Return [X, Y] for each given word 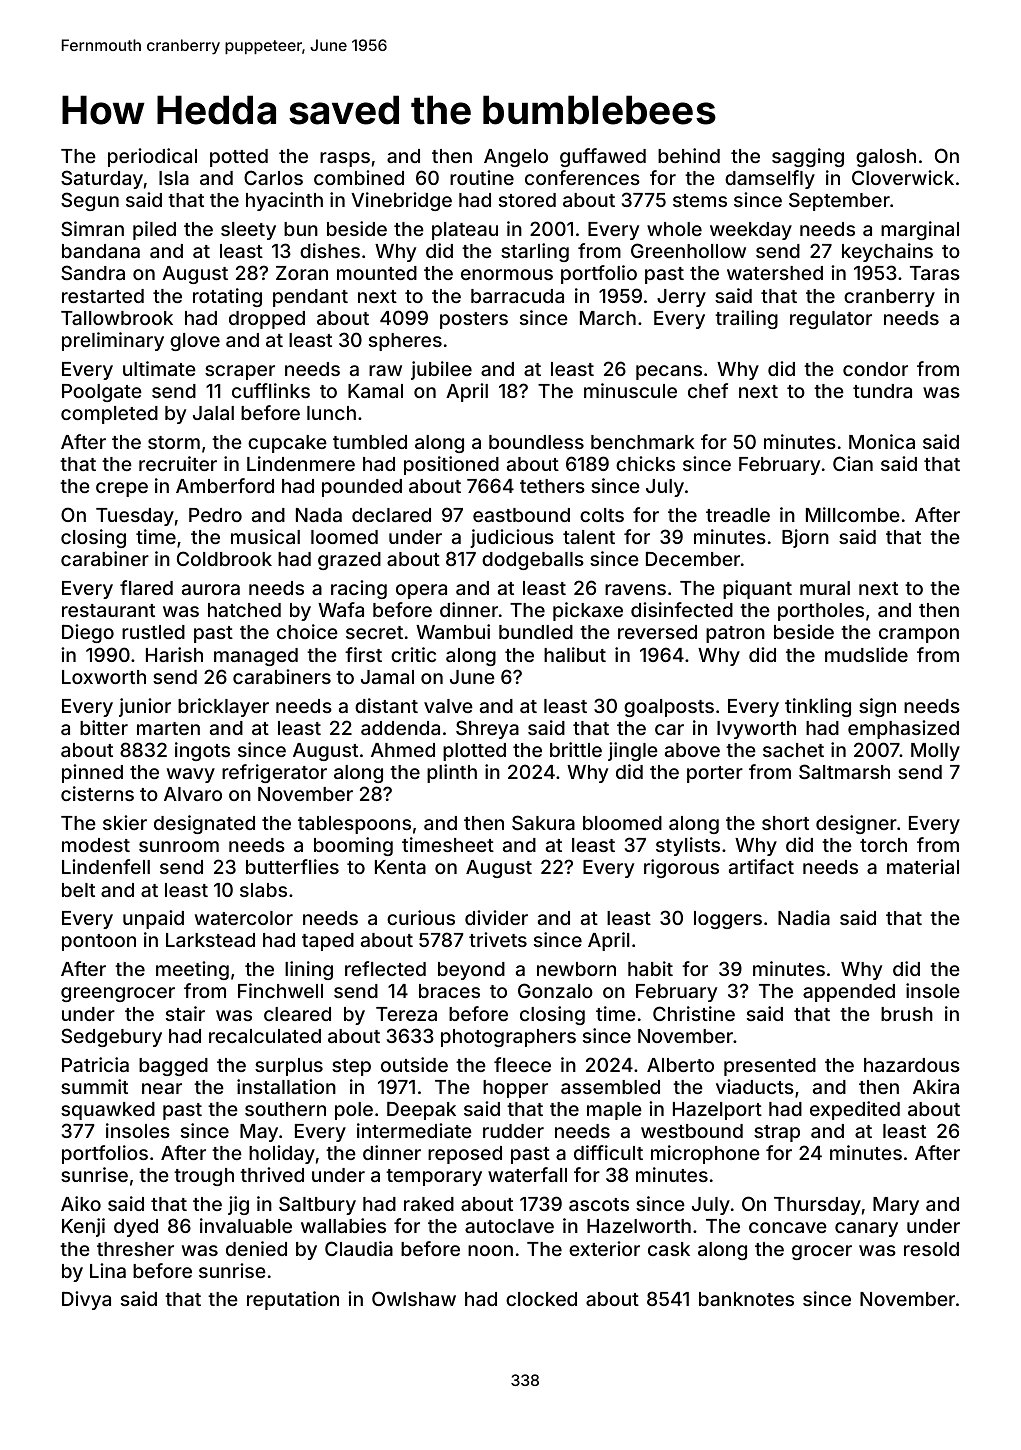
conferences [582, 177]
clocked [541, 1299]
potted [239, 158]
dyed [136, 1228]
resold [931, 1249]
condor [875, 369]
